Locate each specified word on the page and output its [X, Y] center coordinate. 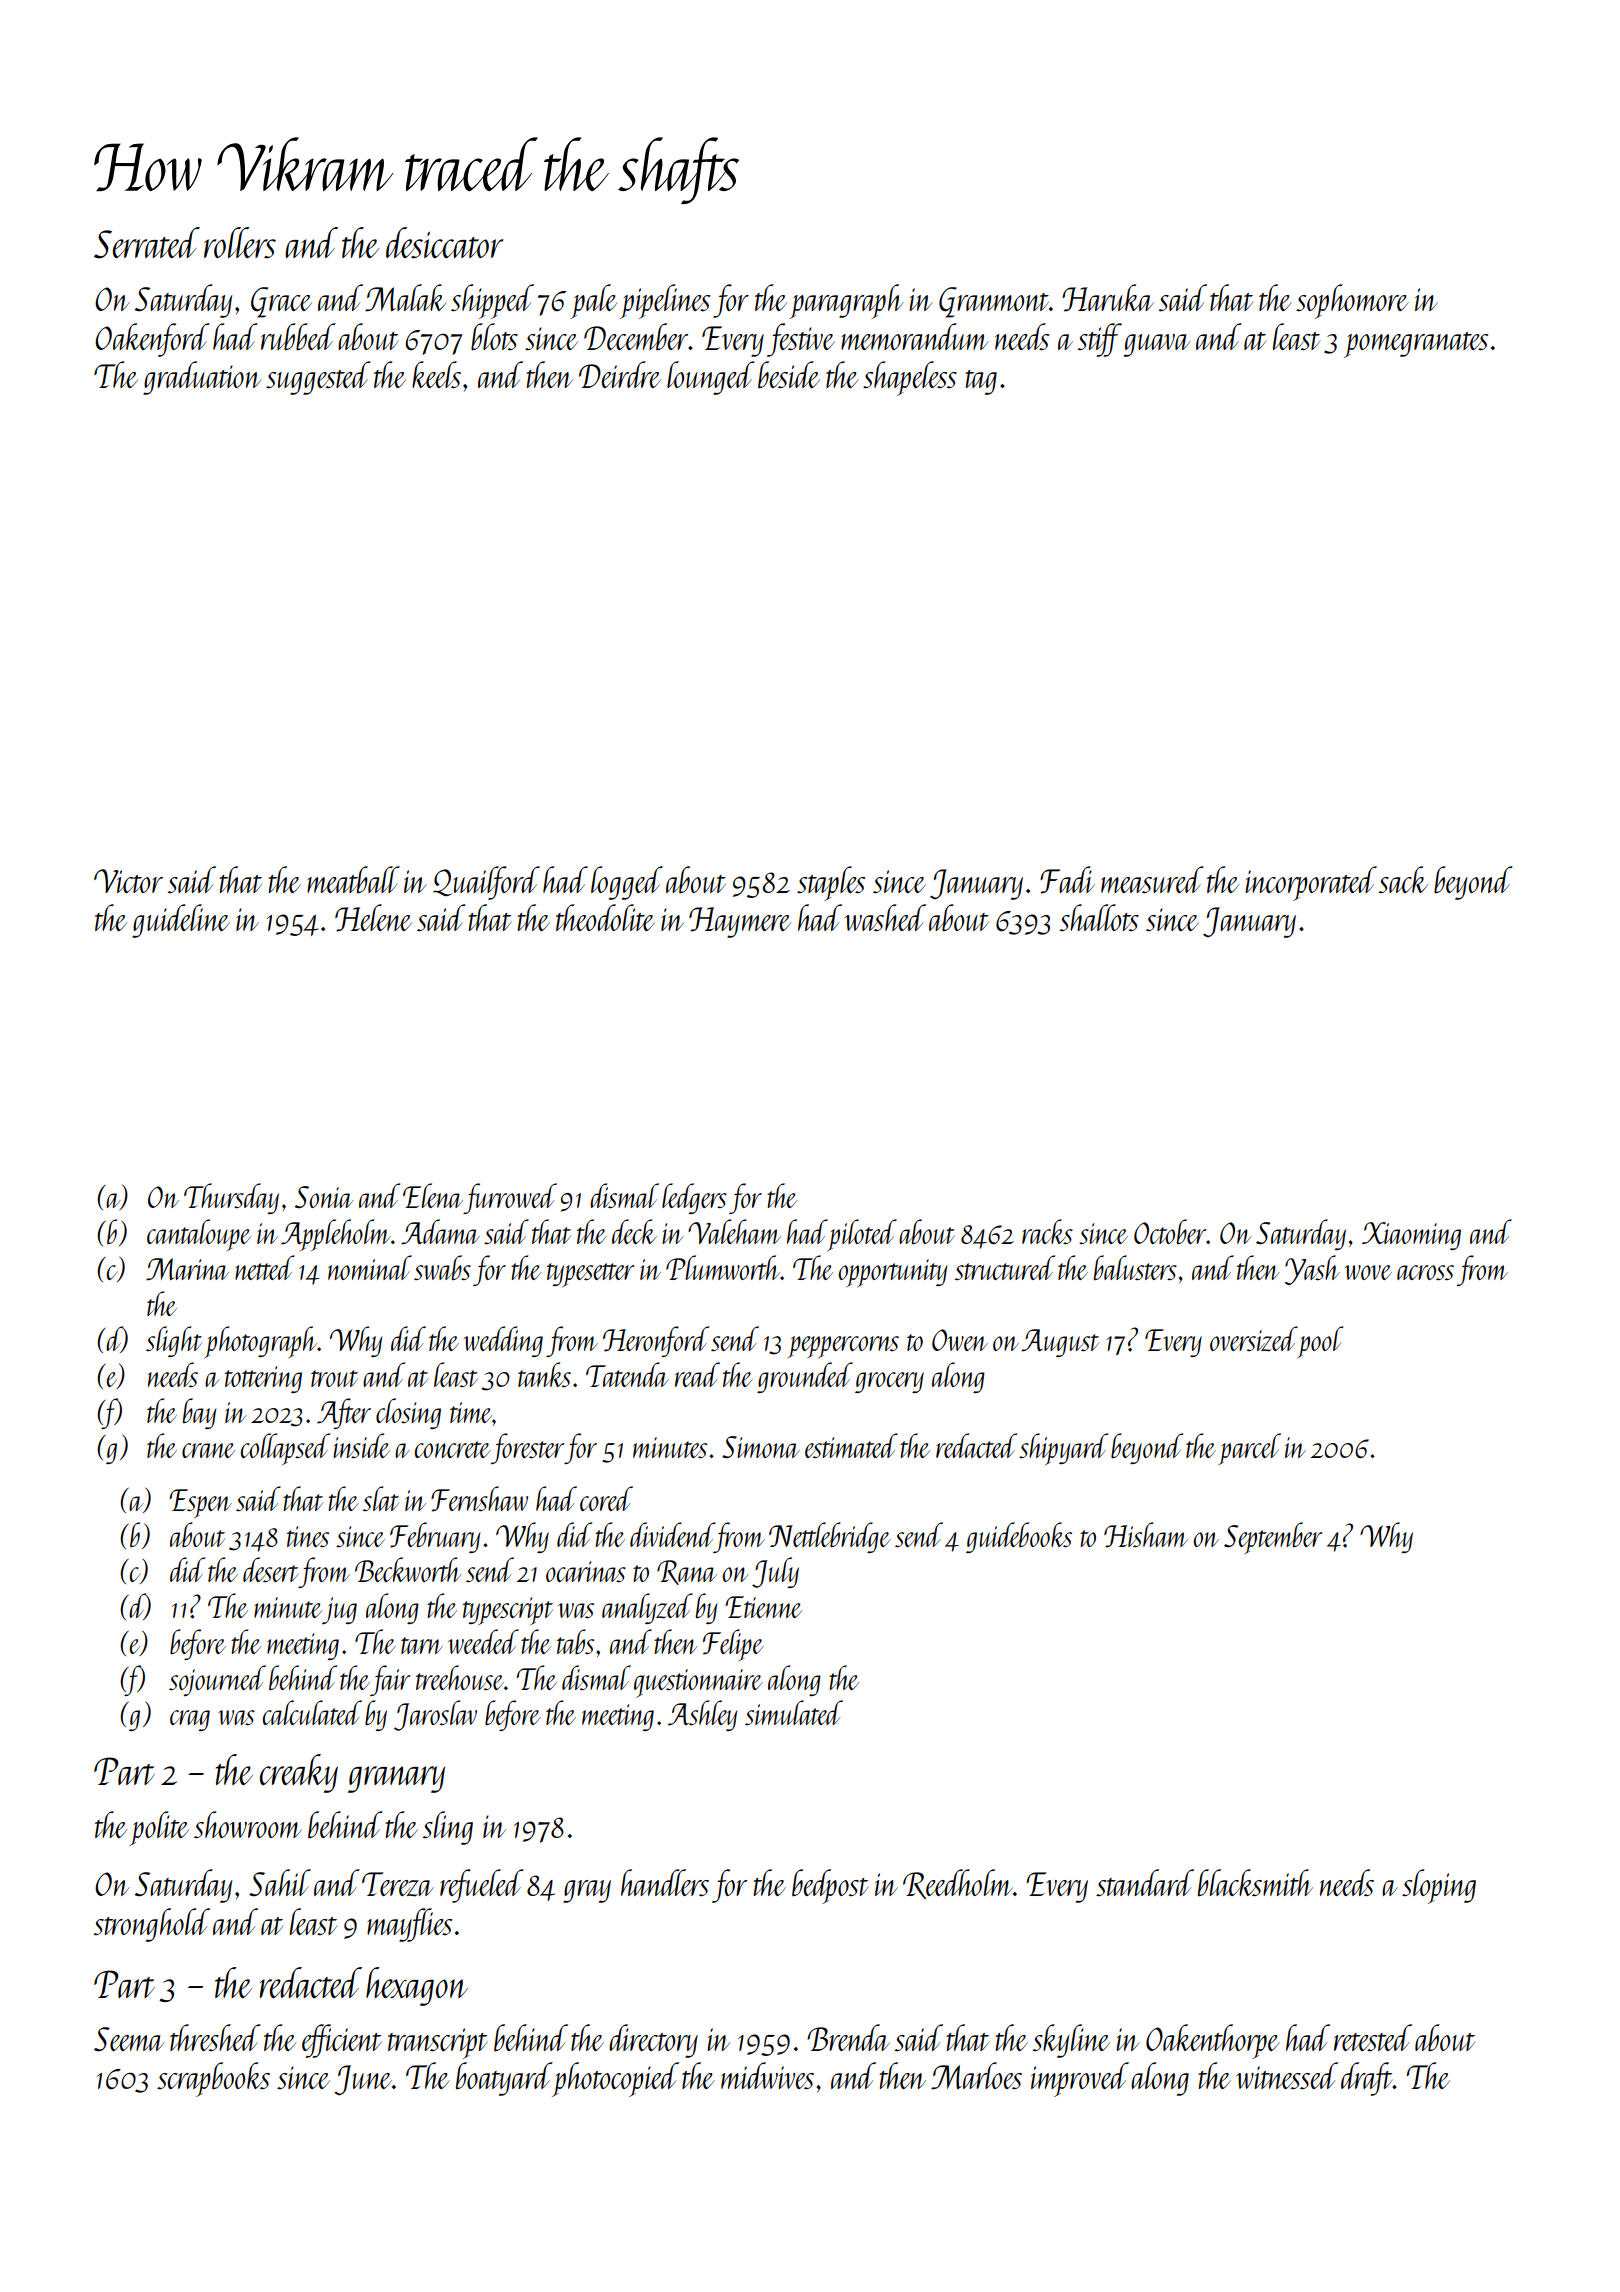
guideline [181, 921]
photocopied [615, 2079]
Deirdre [620, 374]
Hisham [1146, 1535]
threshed [215, 2037]
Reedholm [958, 1884]
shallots [1099, 917]
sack [1403, 879]
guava [1157, 345]
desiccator [444, 243]
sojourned [217, 1680]
